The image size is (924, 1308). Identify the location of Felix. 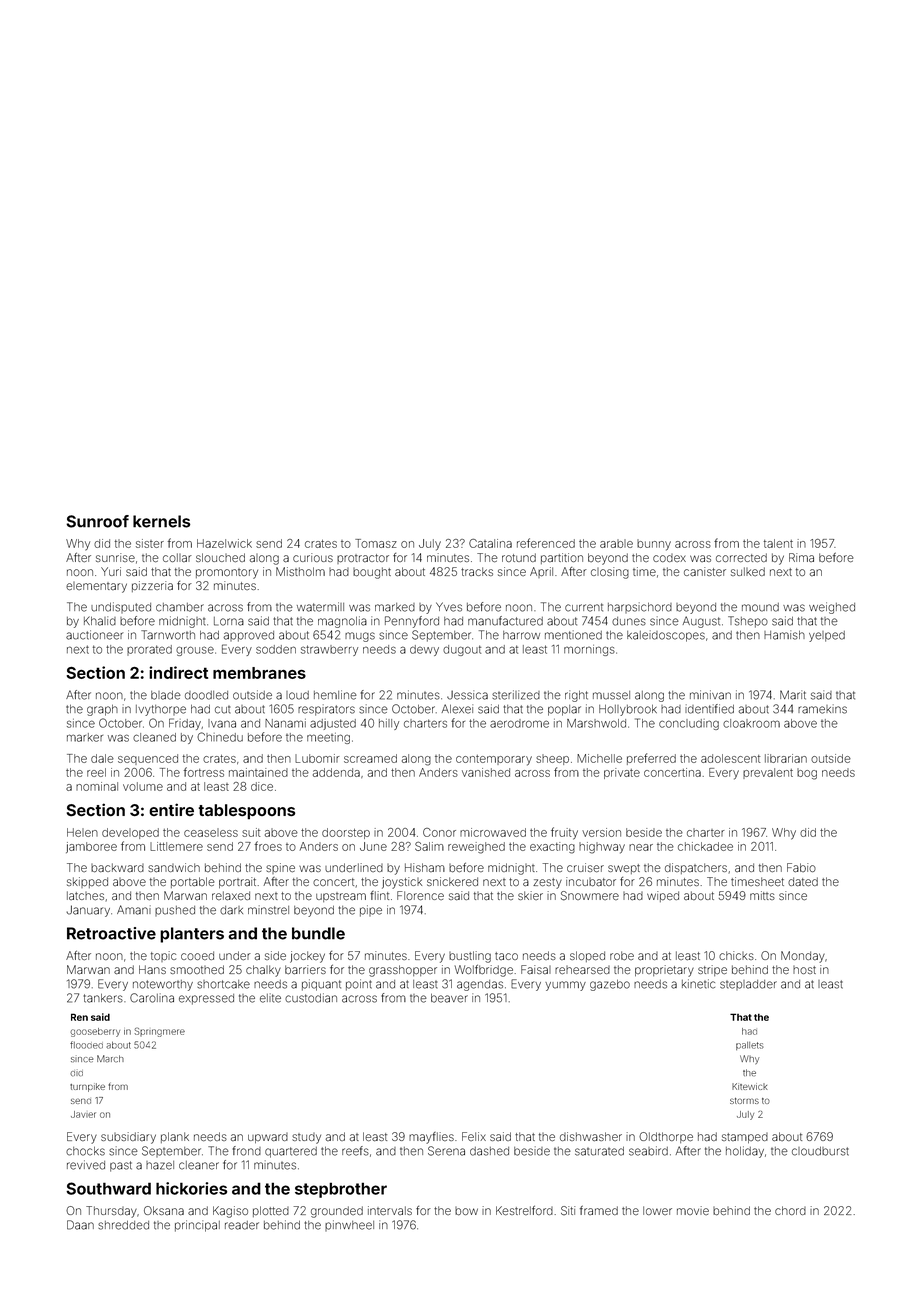
(474, 1136).
